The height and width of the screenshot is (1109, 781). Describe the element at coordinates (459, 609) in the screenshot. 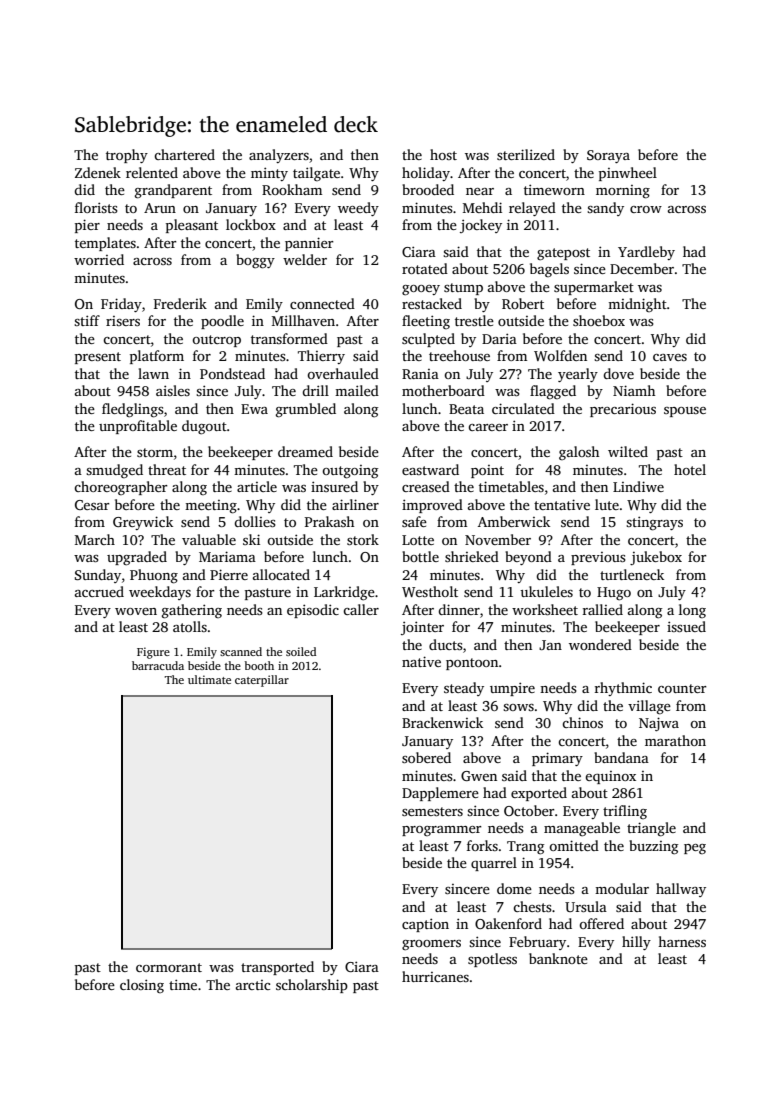

I see `dinner` at that location.
